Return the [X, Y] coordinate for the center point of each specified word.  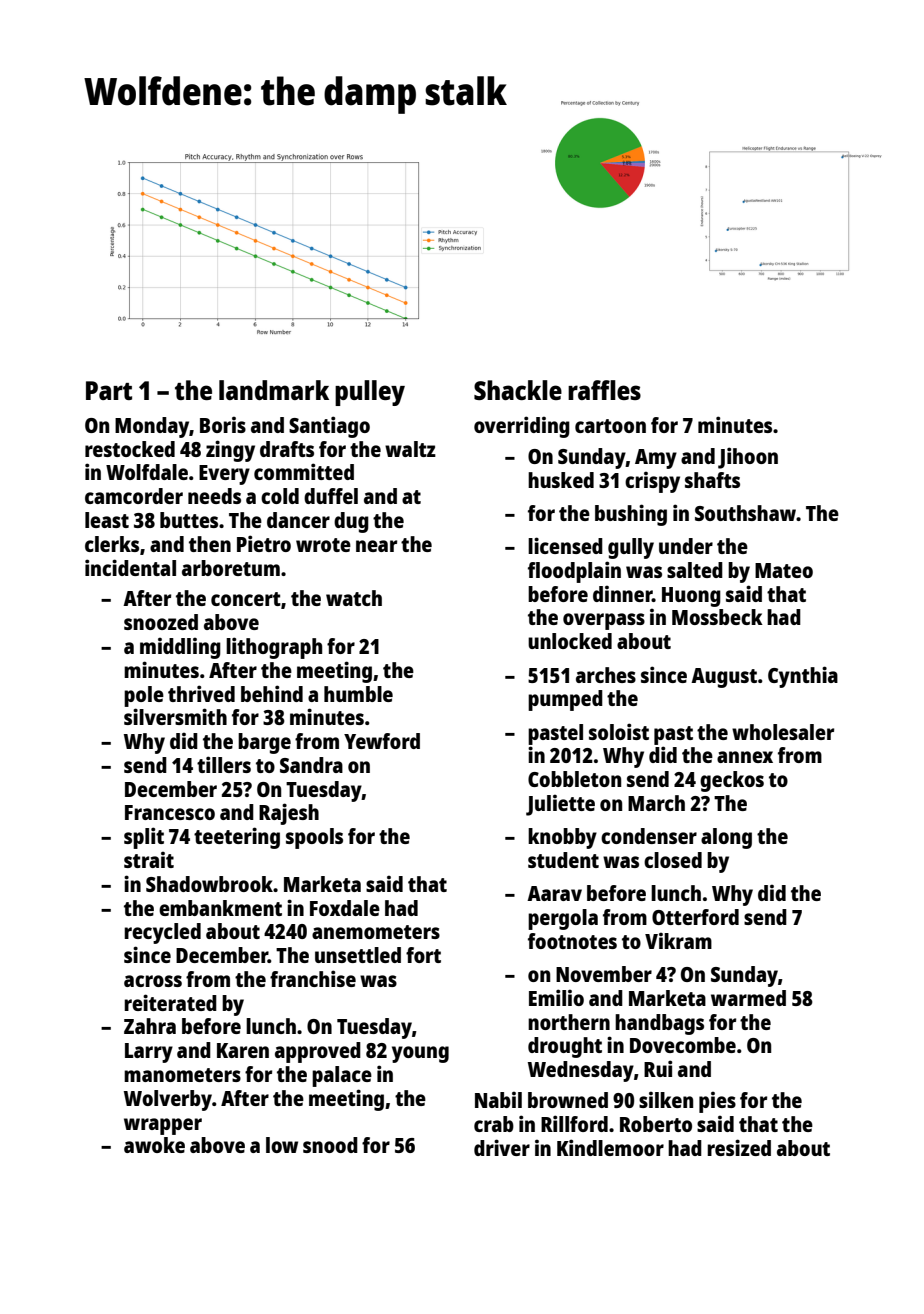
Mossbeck [717, 617]
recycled [162, 933]
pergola [563, 919]
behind [272, 693]
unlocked [570, 641]
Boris [223, 424]
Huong [691, 597]
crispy [652, 482]
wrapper [163, 1126]
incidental [130, 567]
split [144, 838]
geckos [732, 781]
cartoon [610, 426]
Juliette [560, 805]
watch [354, 598]
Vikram [678, 940]
